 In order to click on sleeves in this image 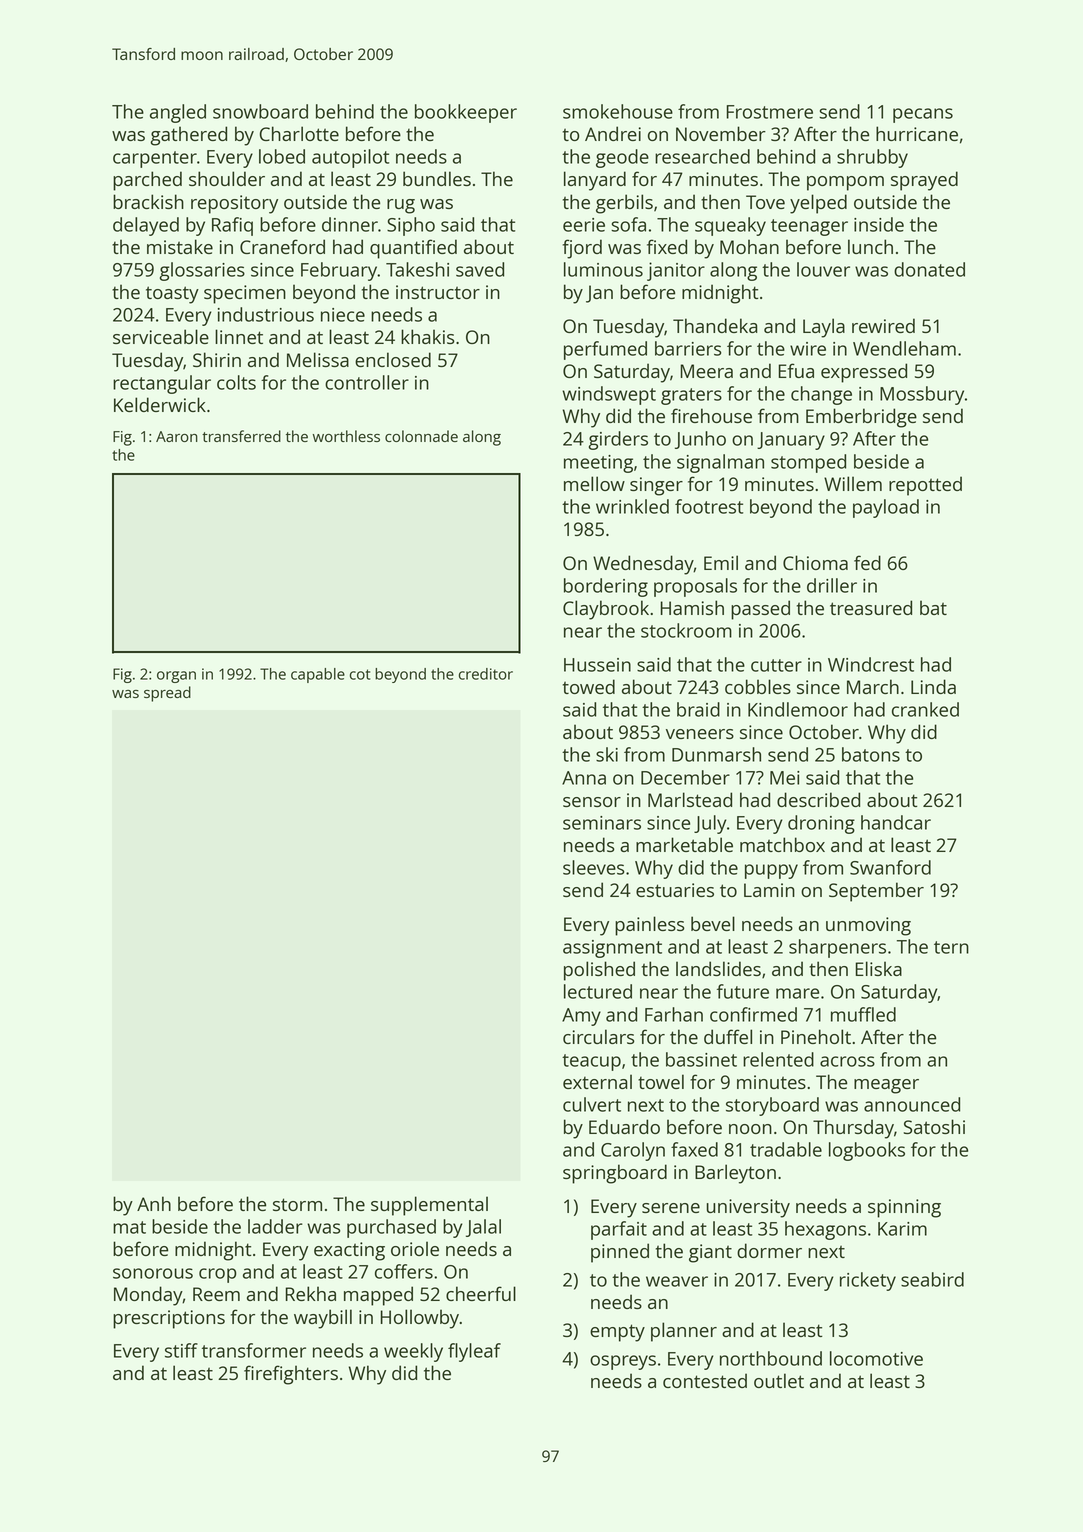, I will do `click(593, 867)`.
